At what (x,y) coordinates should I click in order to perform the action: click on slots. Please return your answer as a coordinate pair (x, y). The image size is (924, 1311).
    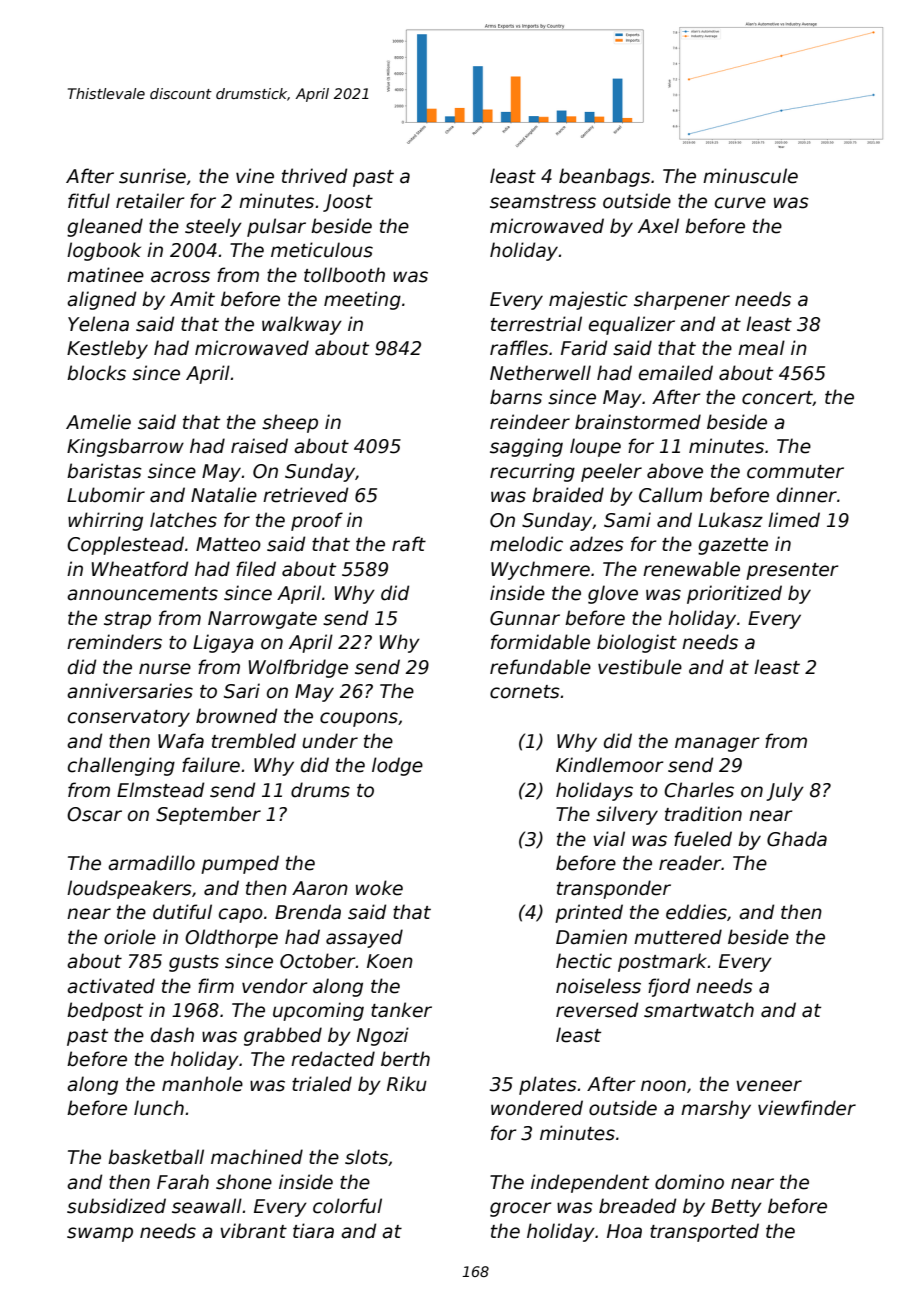
    Looking at the image, I should click on (366, 1157).
